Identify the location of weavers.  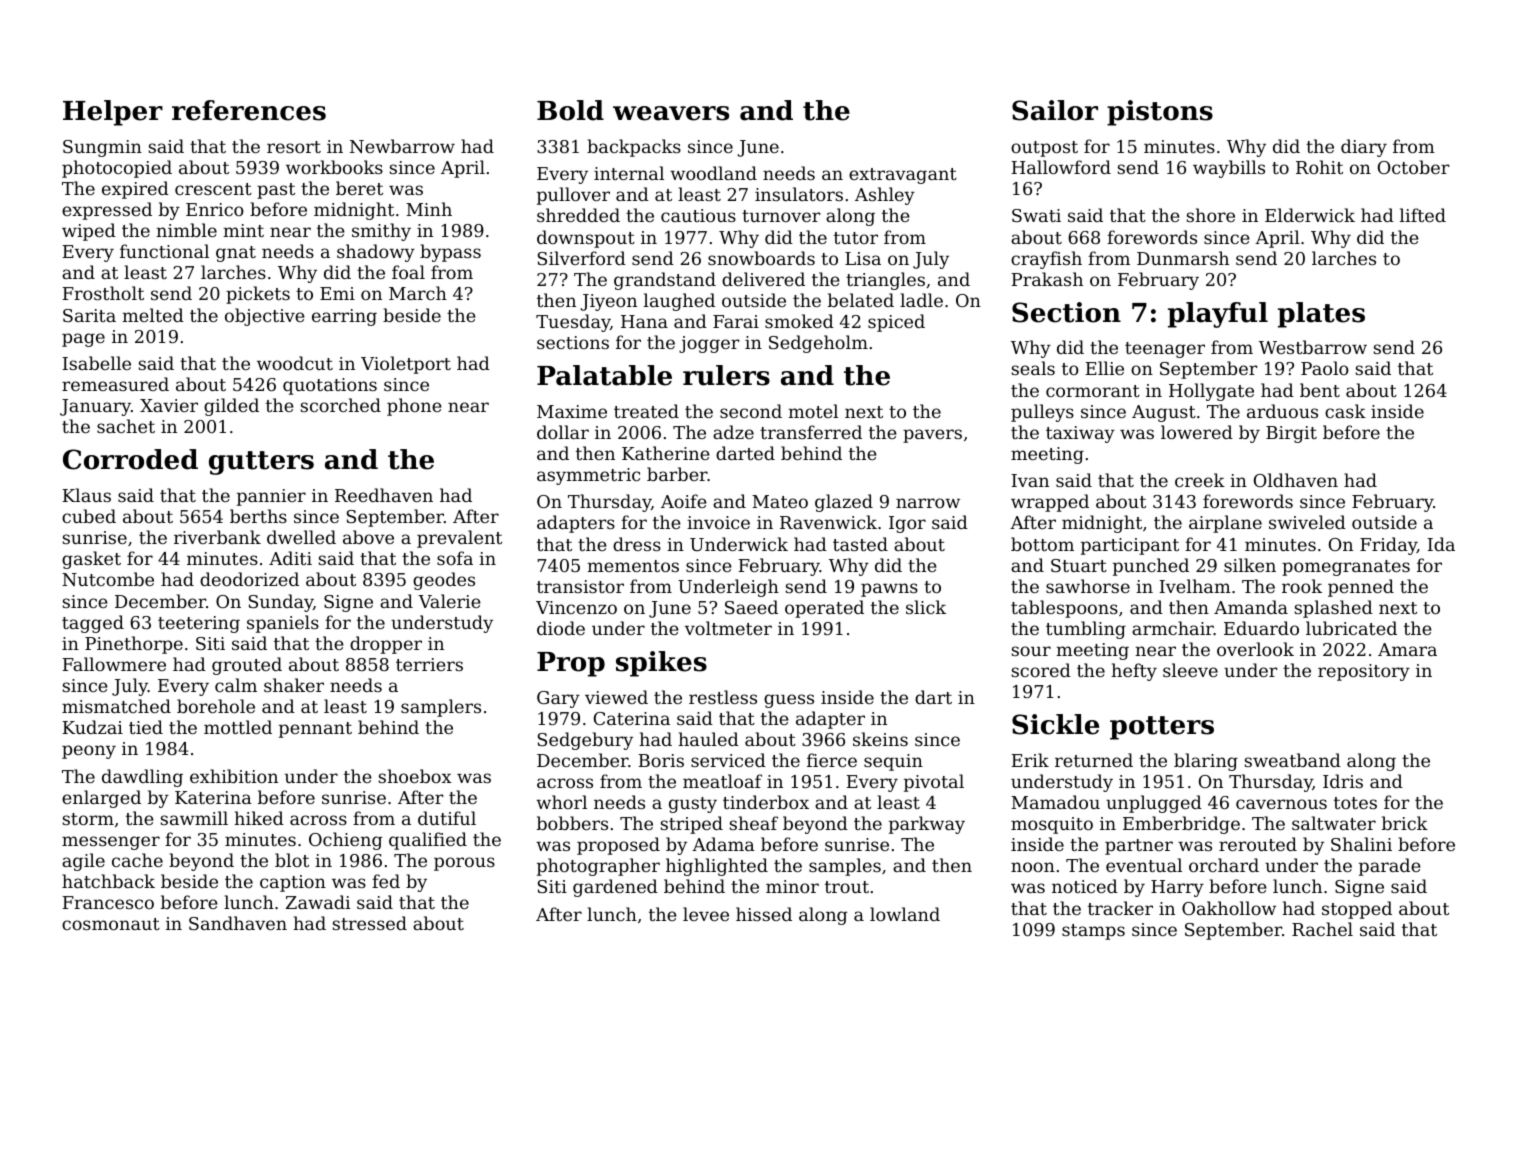
(671, 113).
